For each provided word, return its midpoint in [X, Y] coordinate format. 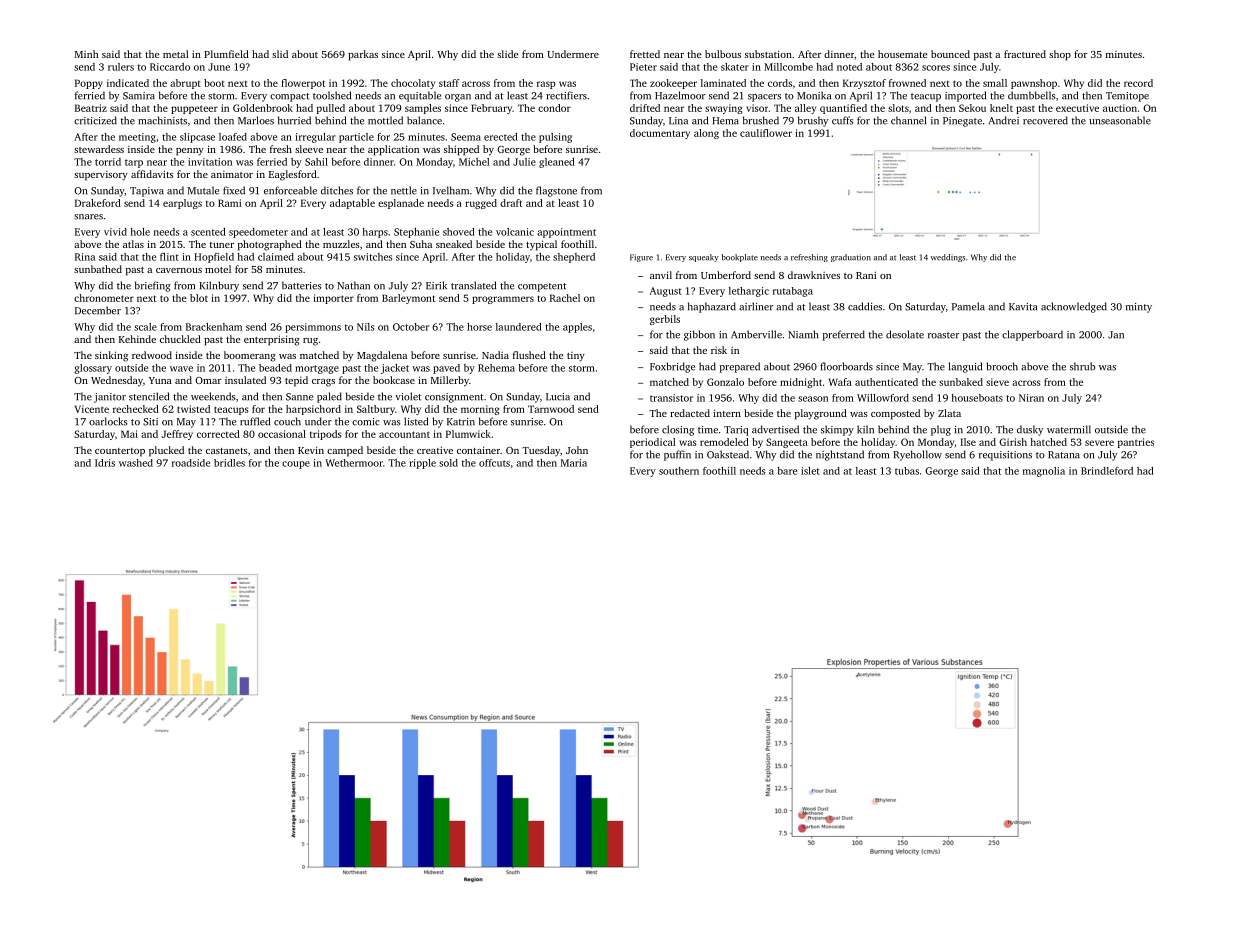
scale [145, 327]
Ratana [1064, 455]
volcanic [515, 232]
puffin [677, 455]
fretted [645, 54]
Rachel [565, 298]
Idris [105, 463]
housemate [902, 54]
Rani [866, 275]
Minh [86, 54]
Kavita [1023, 307]
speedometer [258, 233]
